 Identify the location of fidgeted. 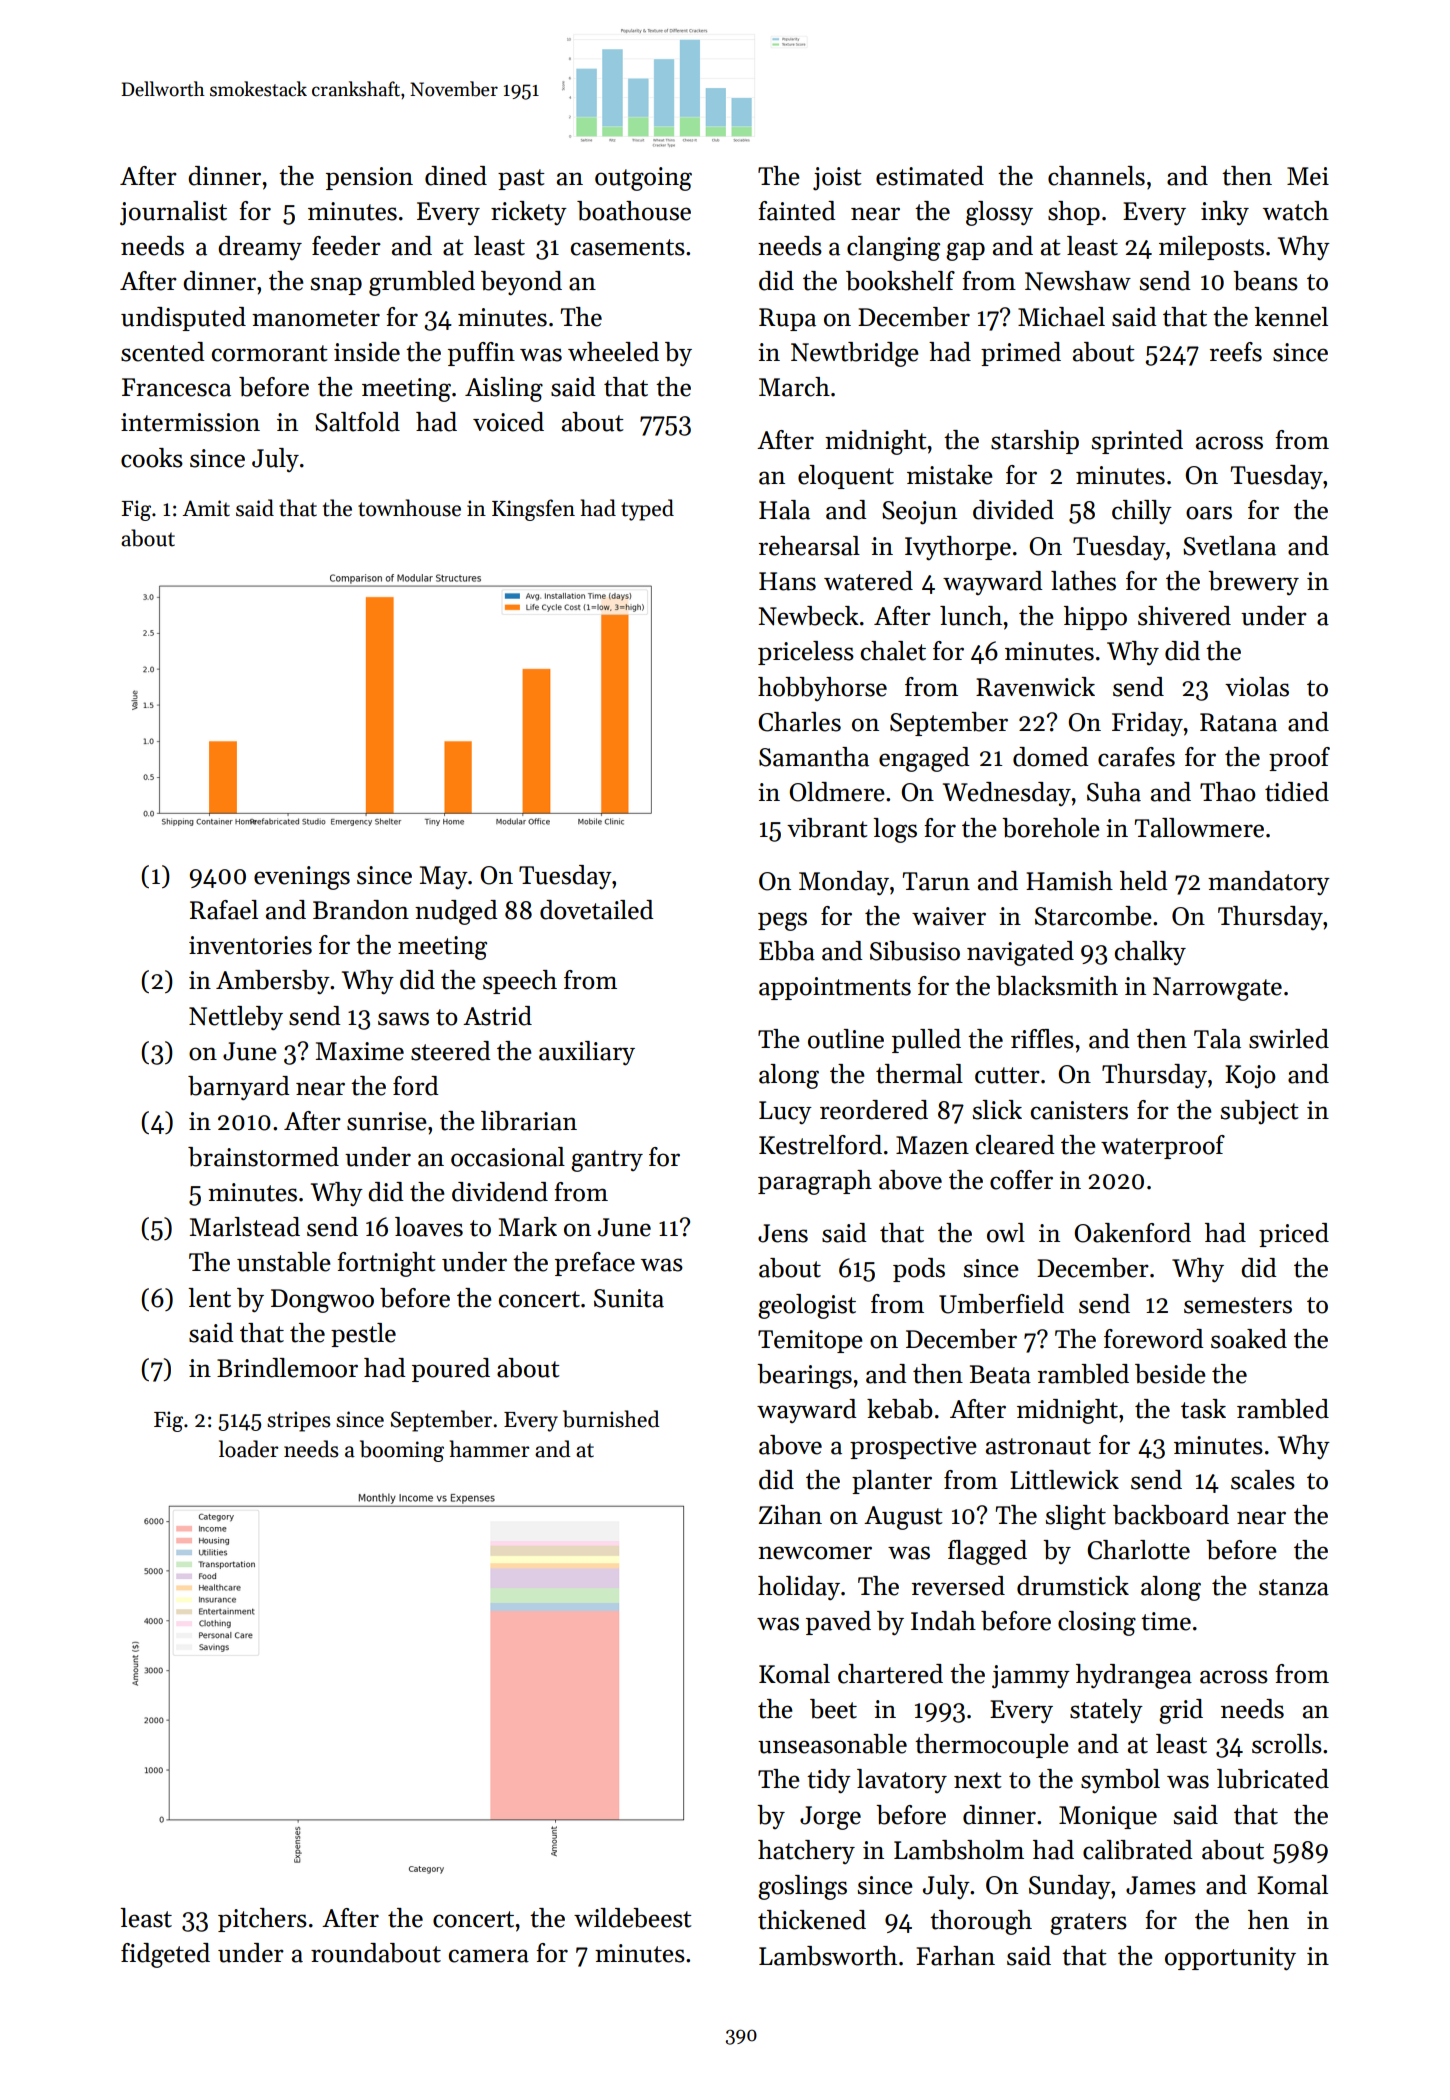
(165, 1955).
